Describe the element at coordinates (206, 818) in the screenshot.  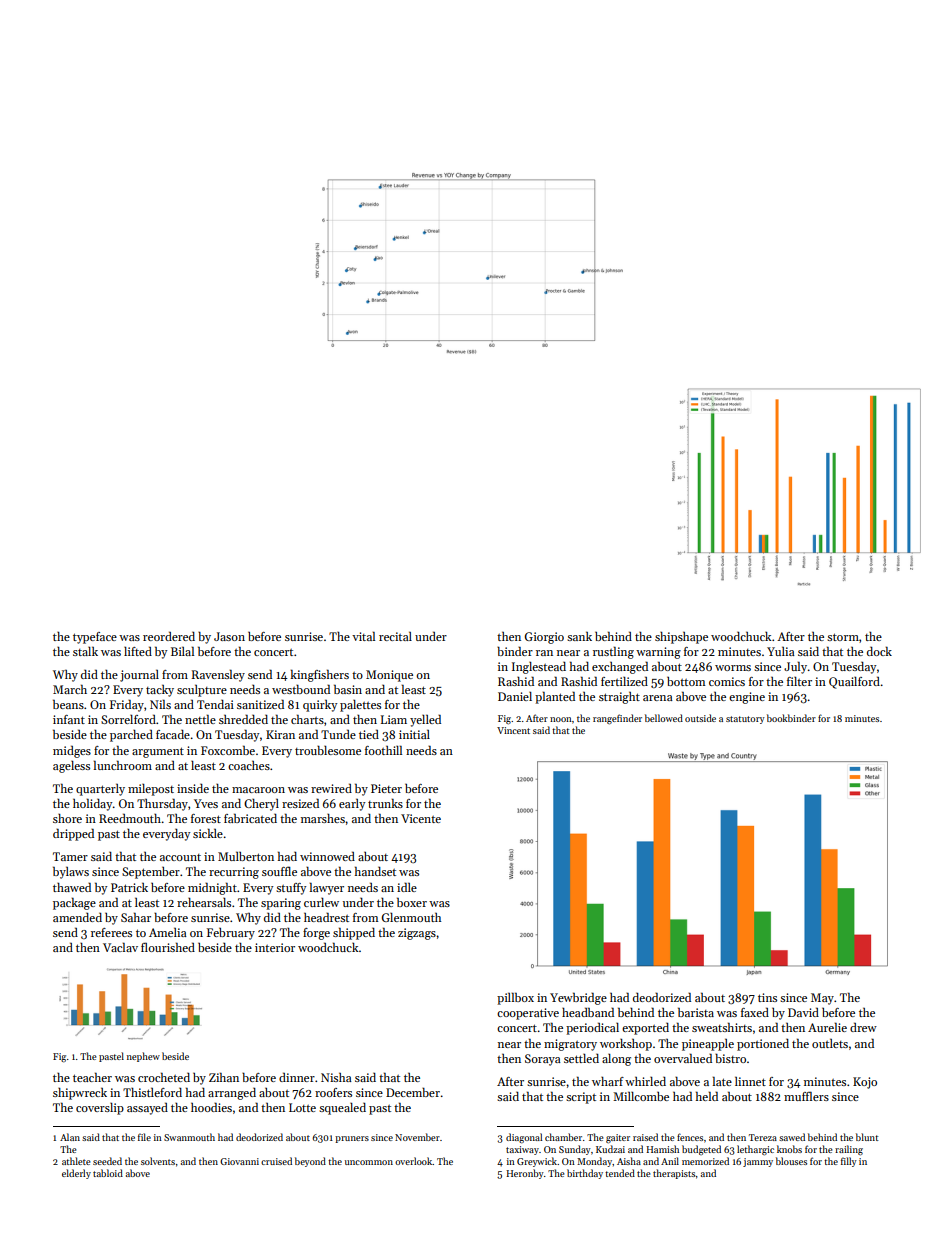
I see `forest` at that location.
